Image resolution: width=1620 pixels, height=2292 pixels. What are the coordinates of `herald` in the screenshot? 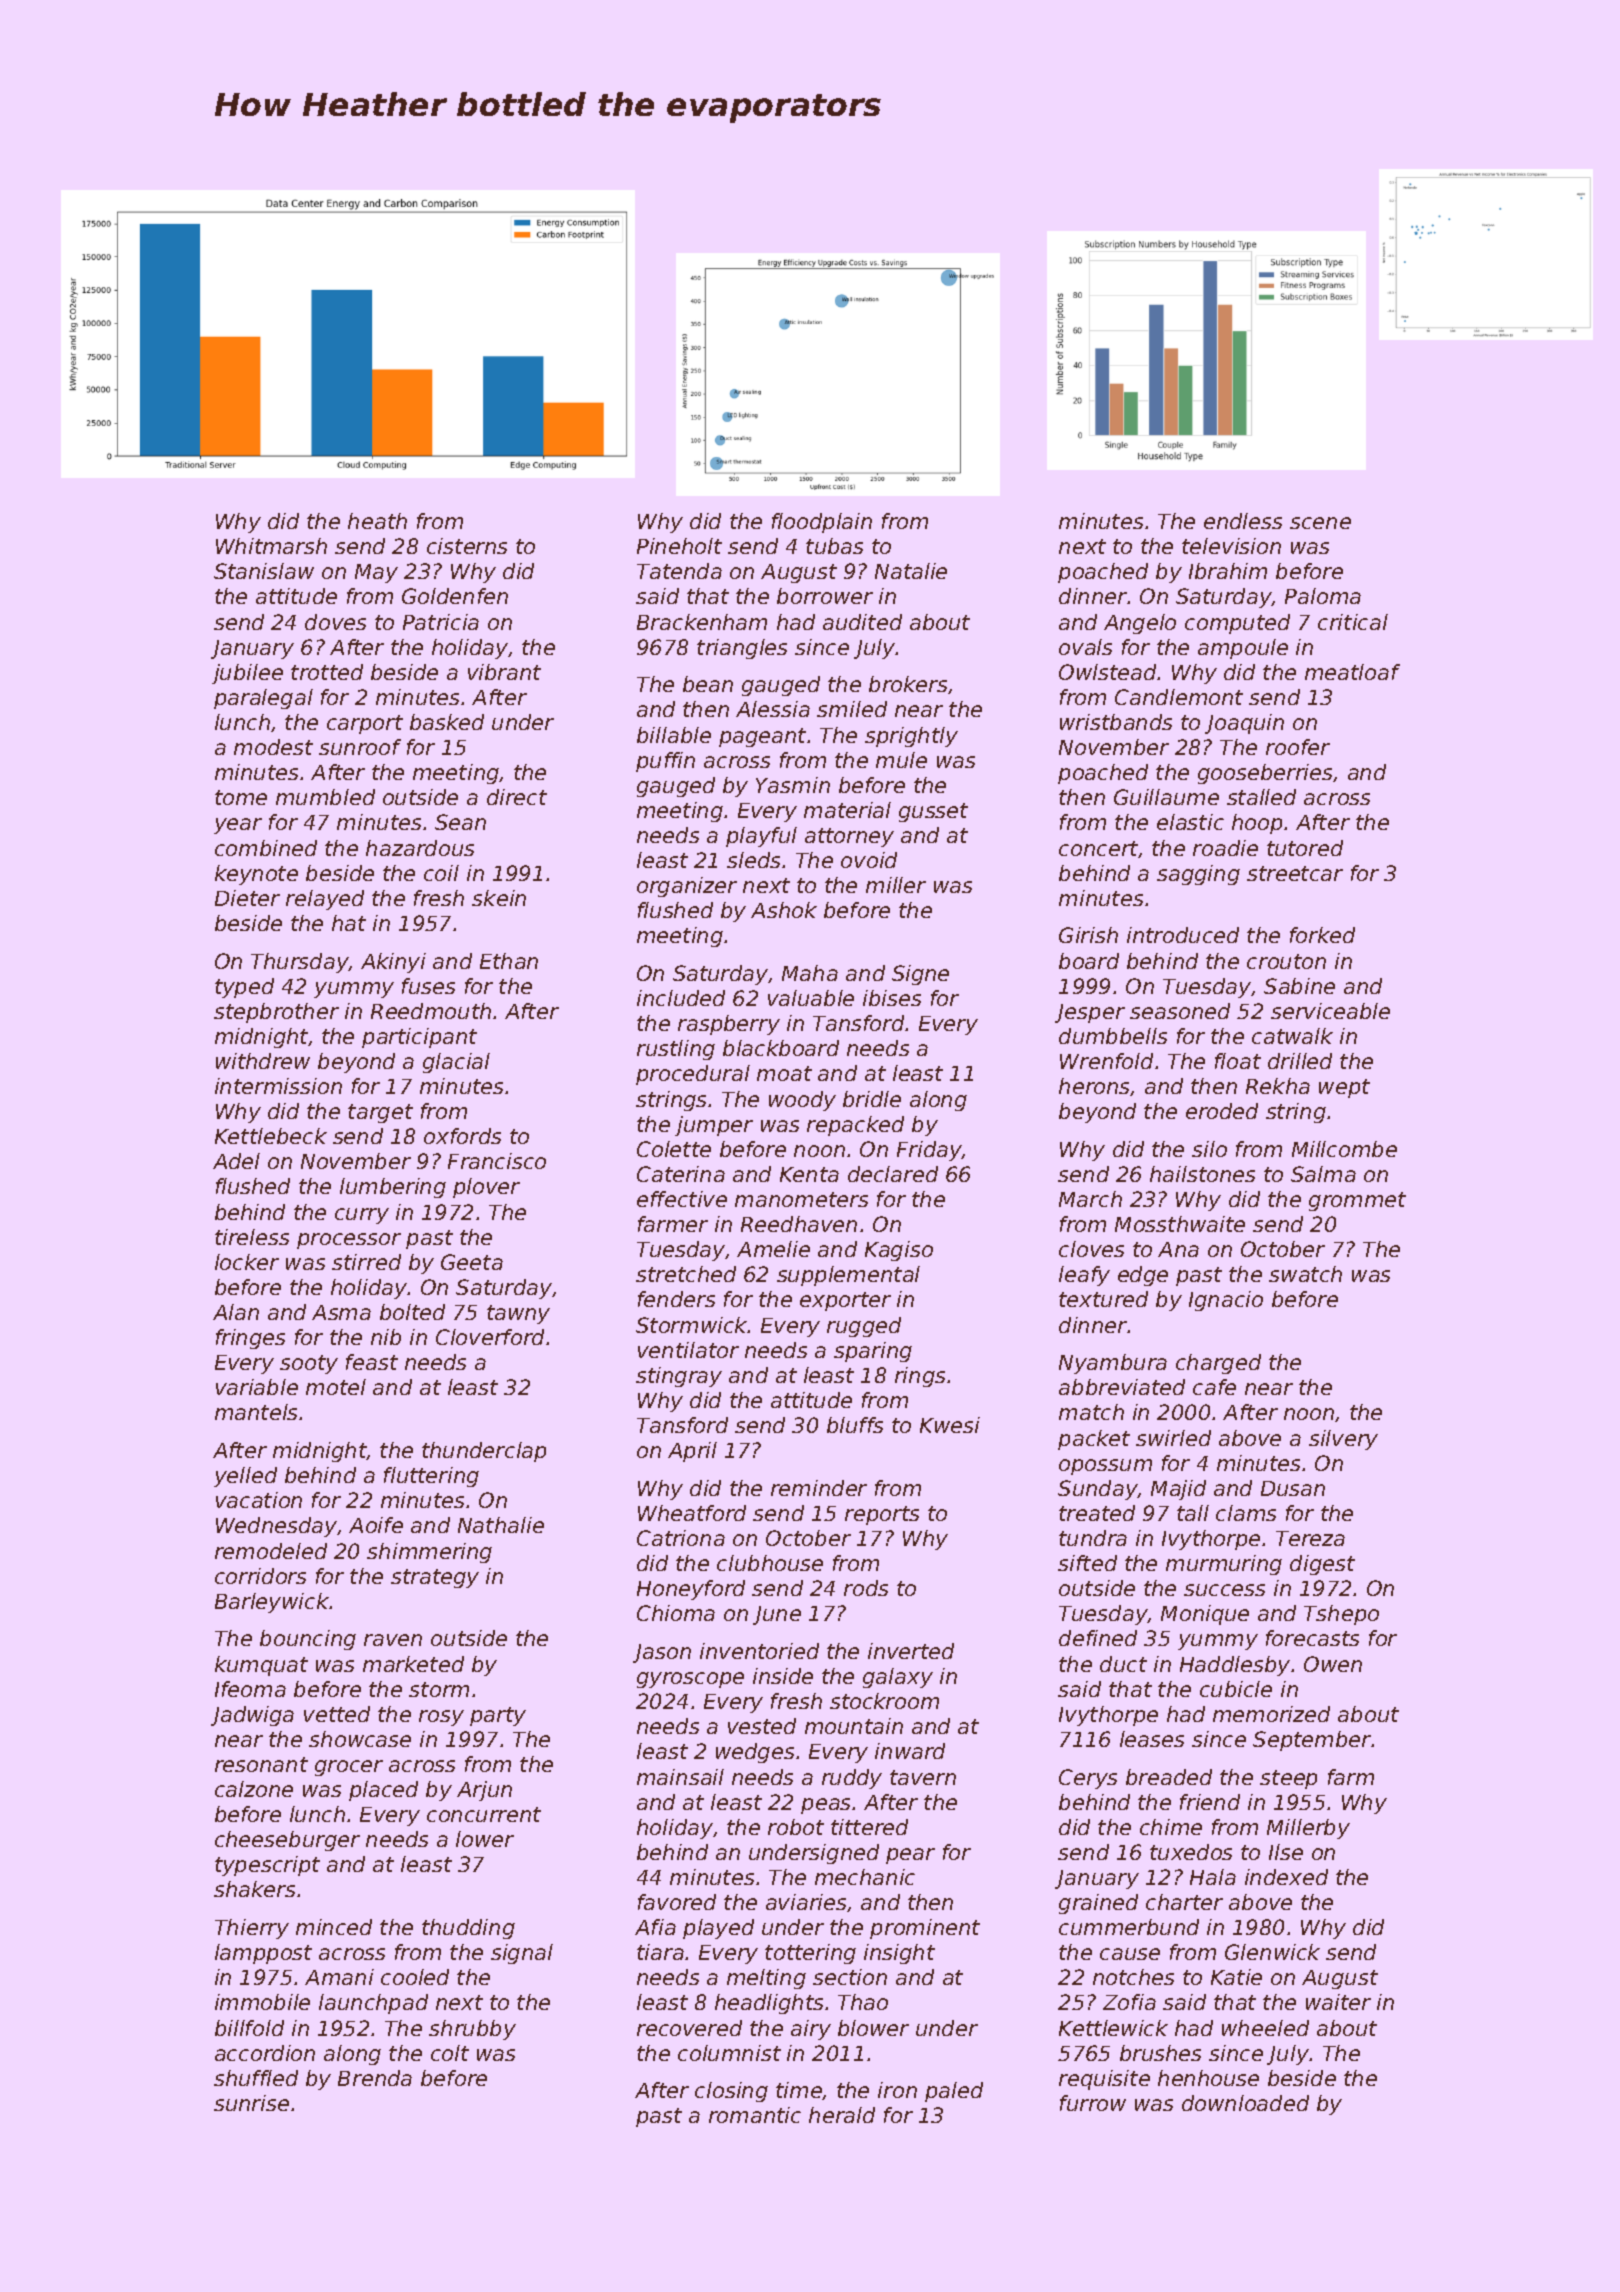 It's located at (842, 2115).
